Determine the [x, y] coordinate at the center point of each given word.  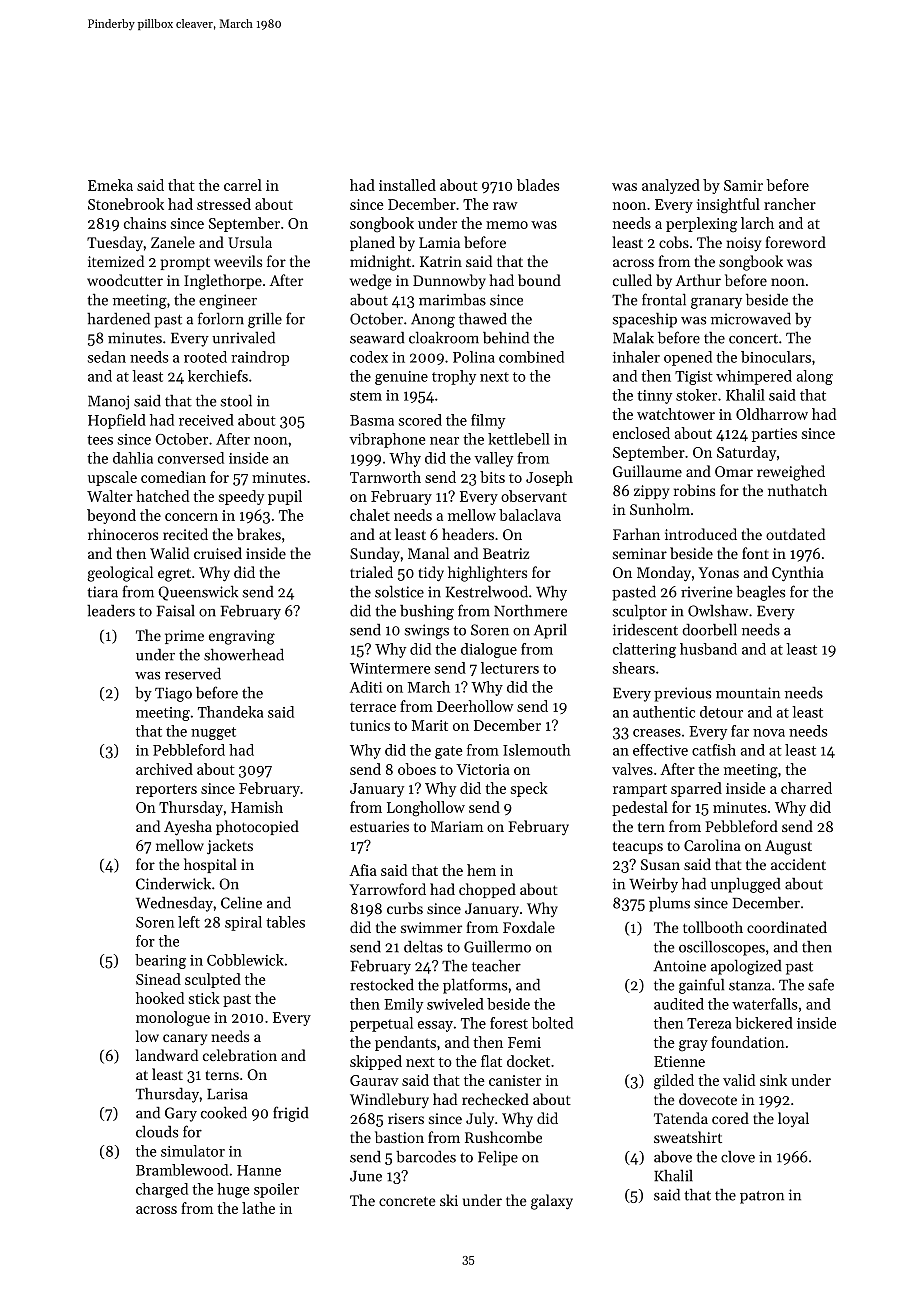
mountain [748, 693]
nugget [213, 733]
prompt [185, 263]
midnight [380, 263]
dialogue [489, 650]
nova [769, 733]
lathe [258, 1208]
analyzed [671, 186]
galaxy [552, 1202]
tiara [102, 592]
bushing [427, 612]
